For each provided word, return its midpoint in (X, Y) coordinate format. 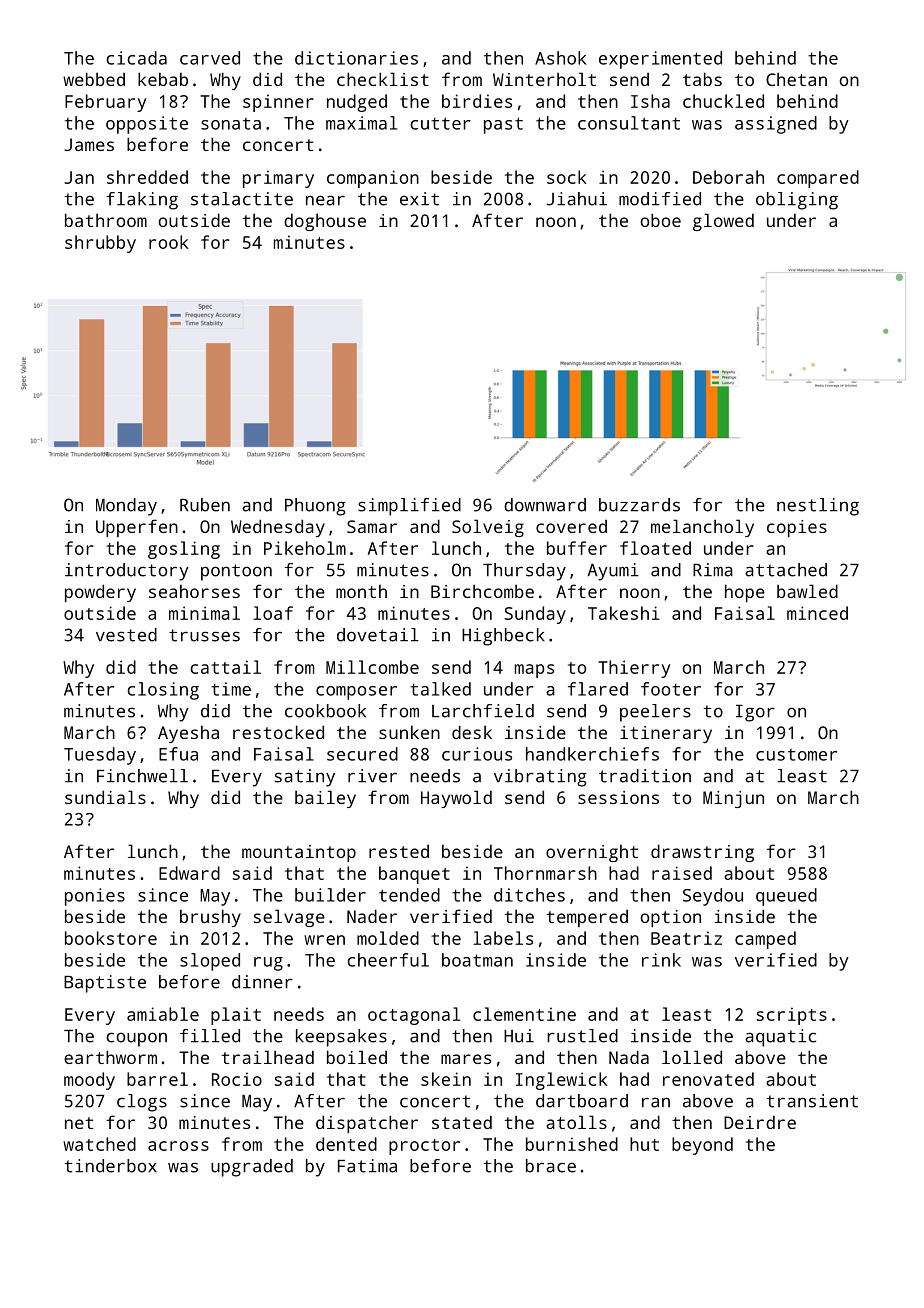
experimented (660, 60)
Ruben (205, 505)
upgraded (252, 1168)
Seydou (713, 897)
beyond (702, 1146)
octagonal (414, 1016)
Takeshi (624, 613)
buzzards (639, 505)
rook (169, 242)
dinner (262, 982)
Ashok (560, 58)
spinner (278, 103)
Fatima (367, 1166)
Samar (372, 526)
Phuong (315, 507)
